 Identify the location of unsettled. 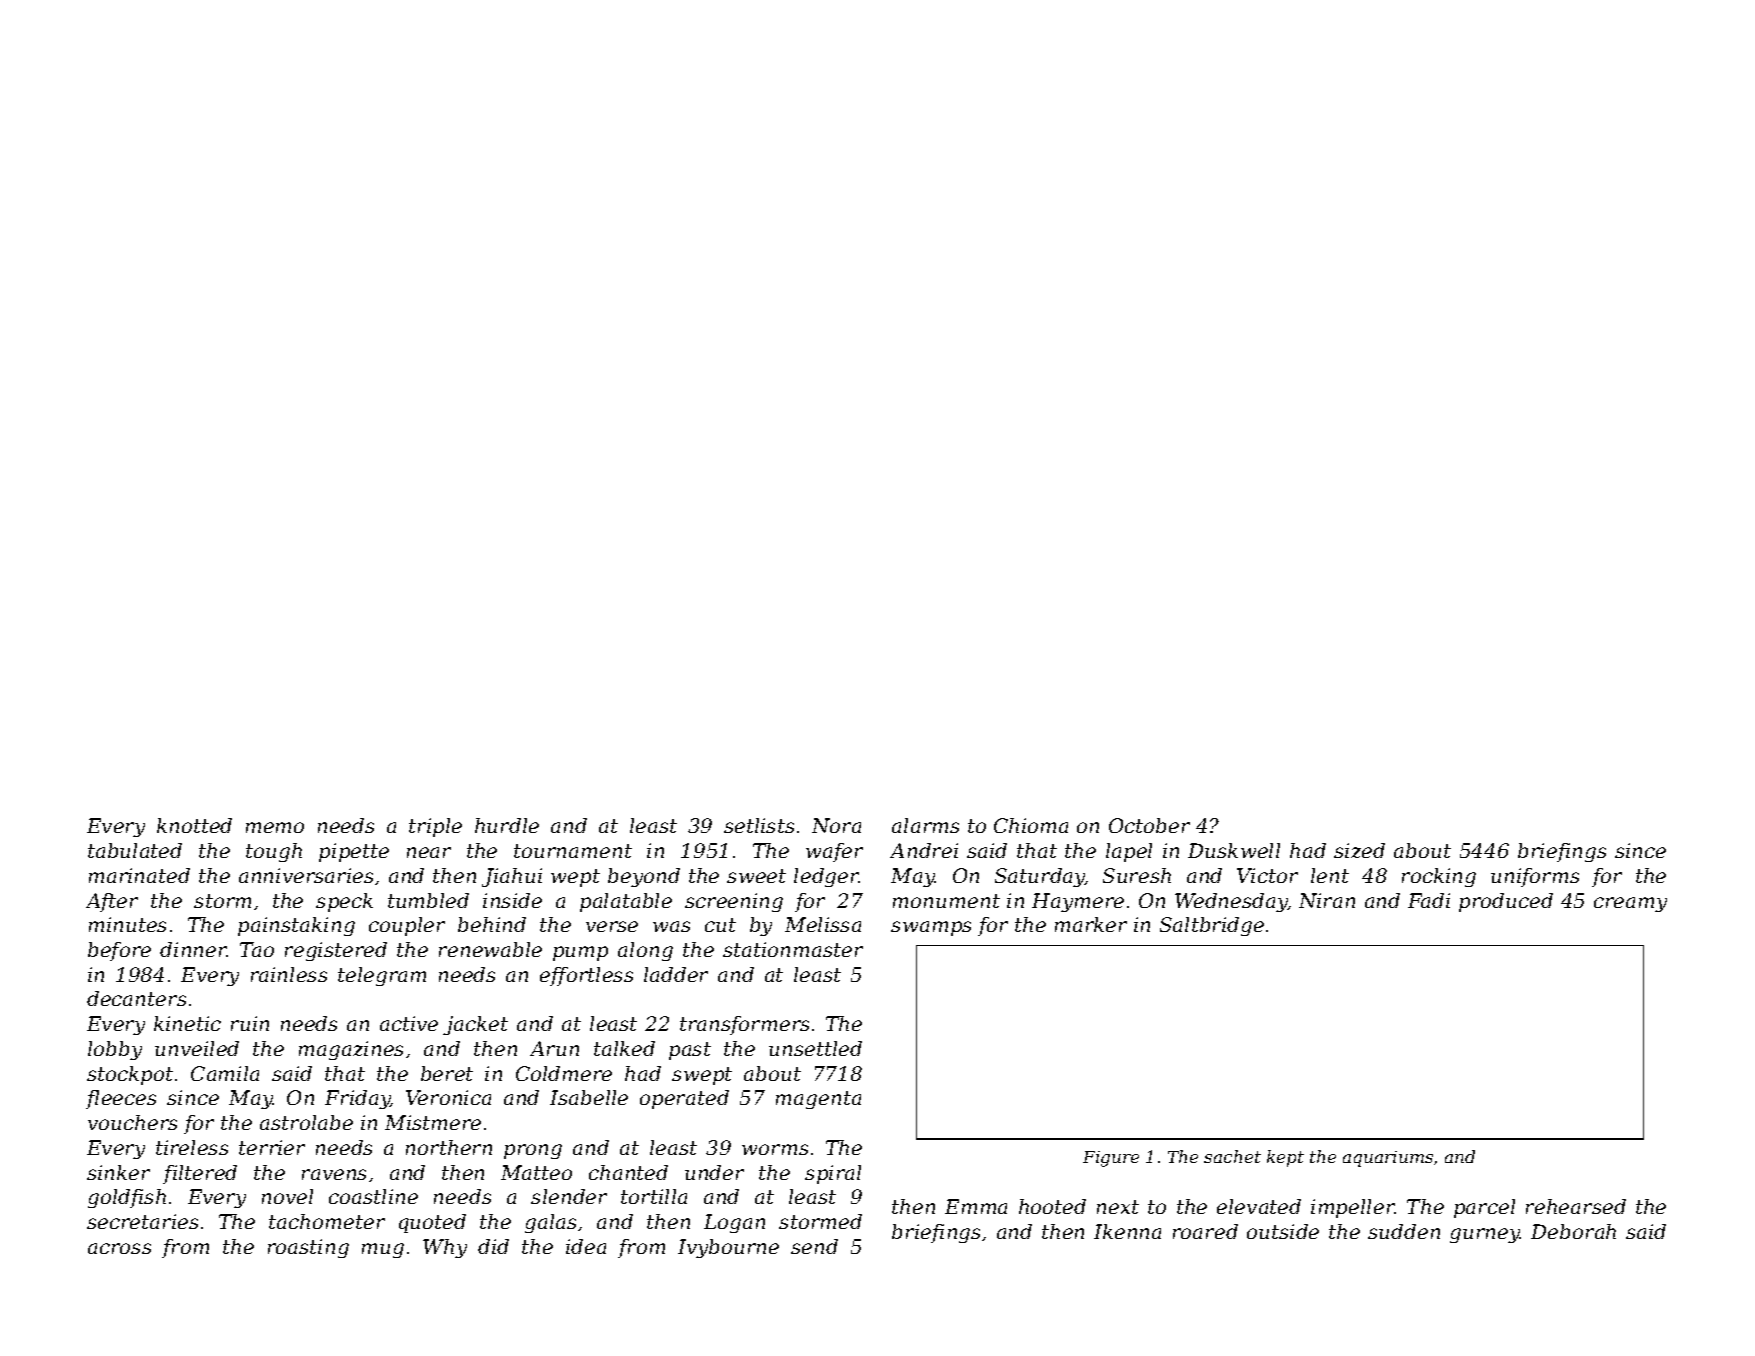
(815, 1048).
